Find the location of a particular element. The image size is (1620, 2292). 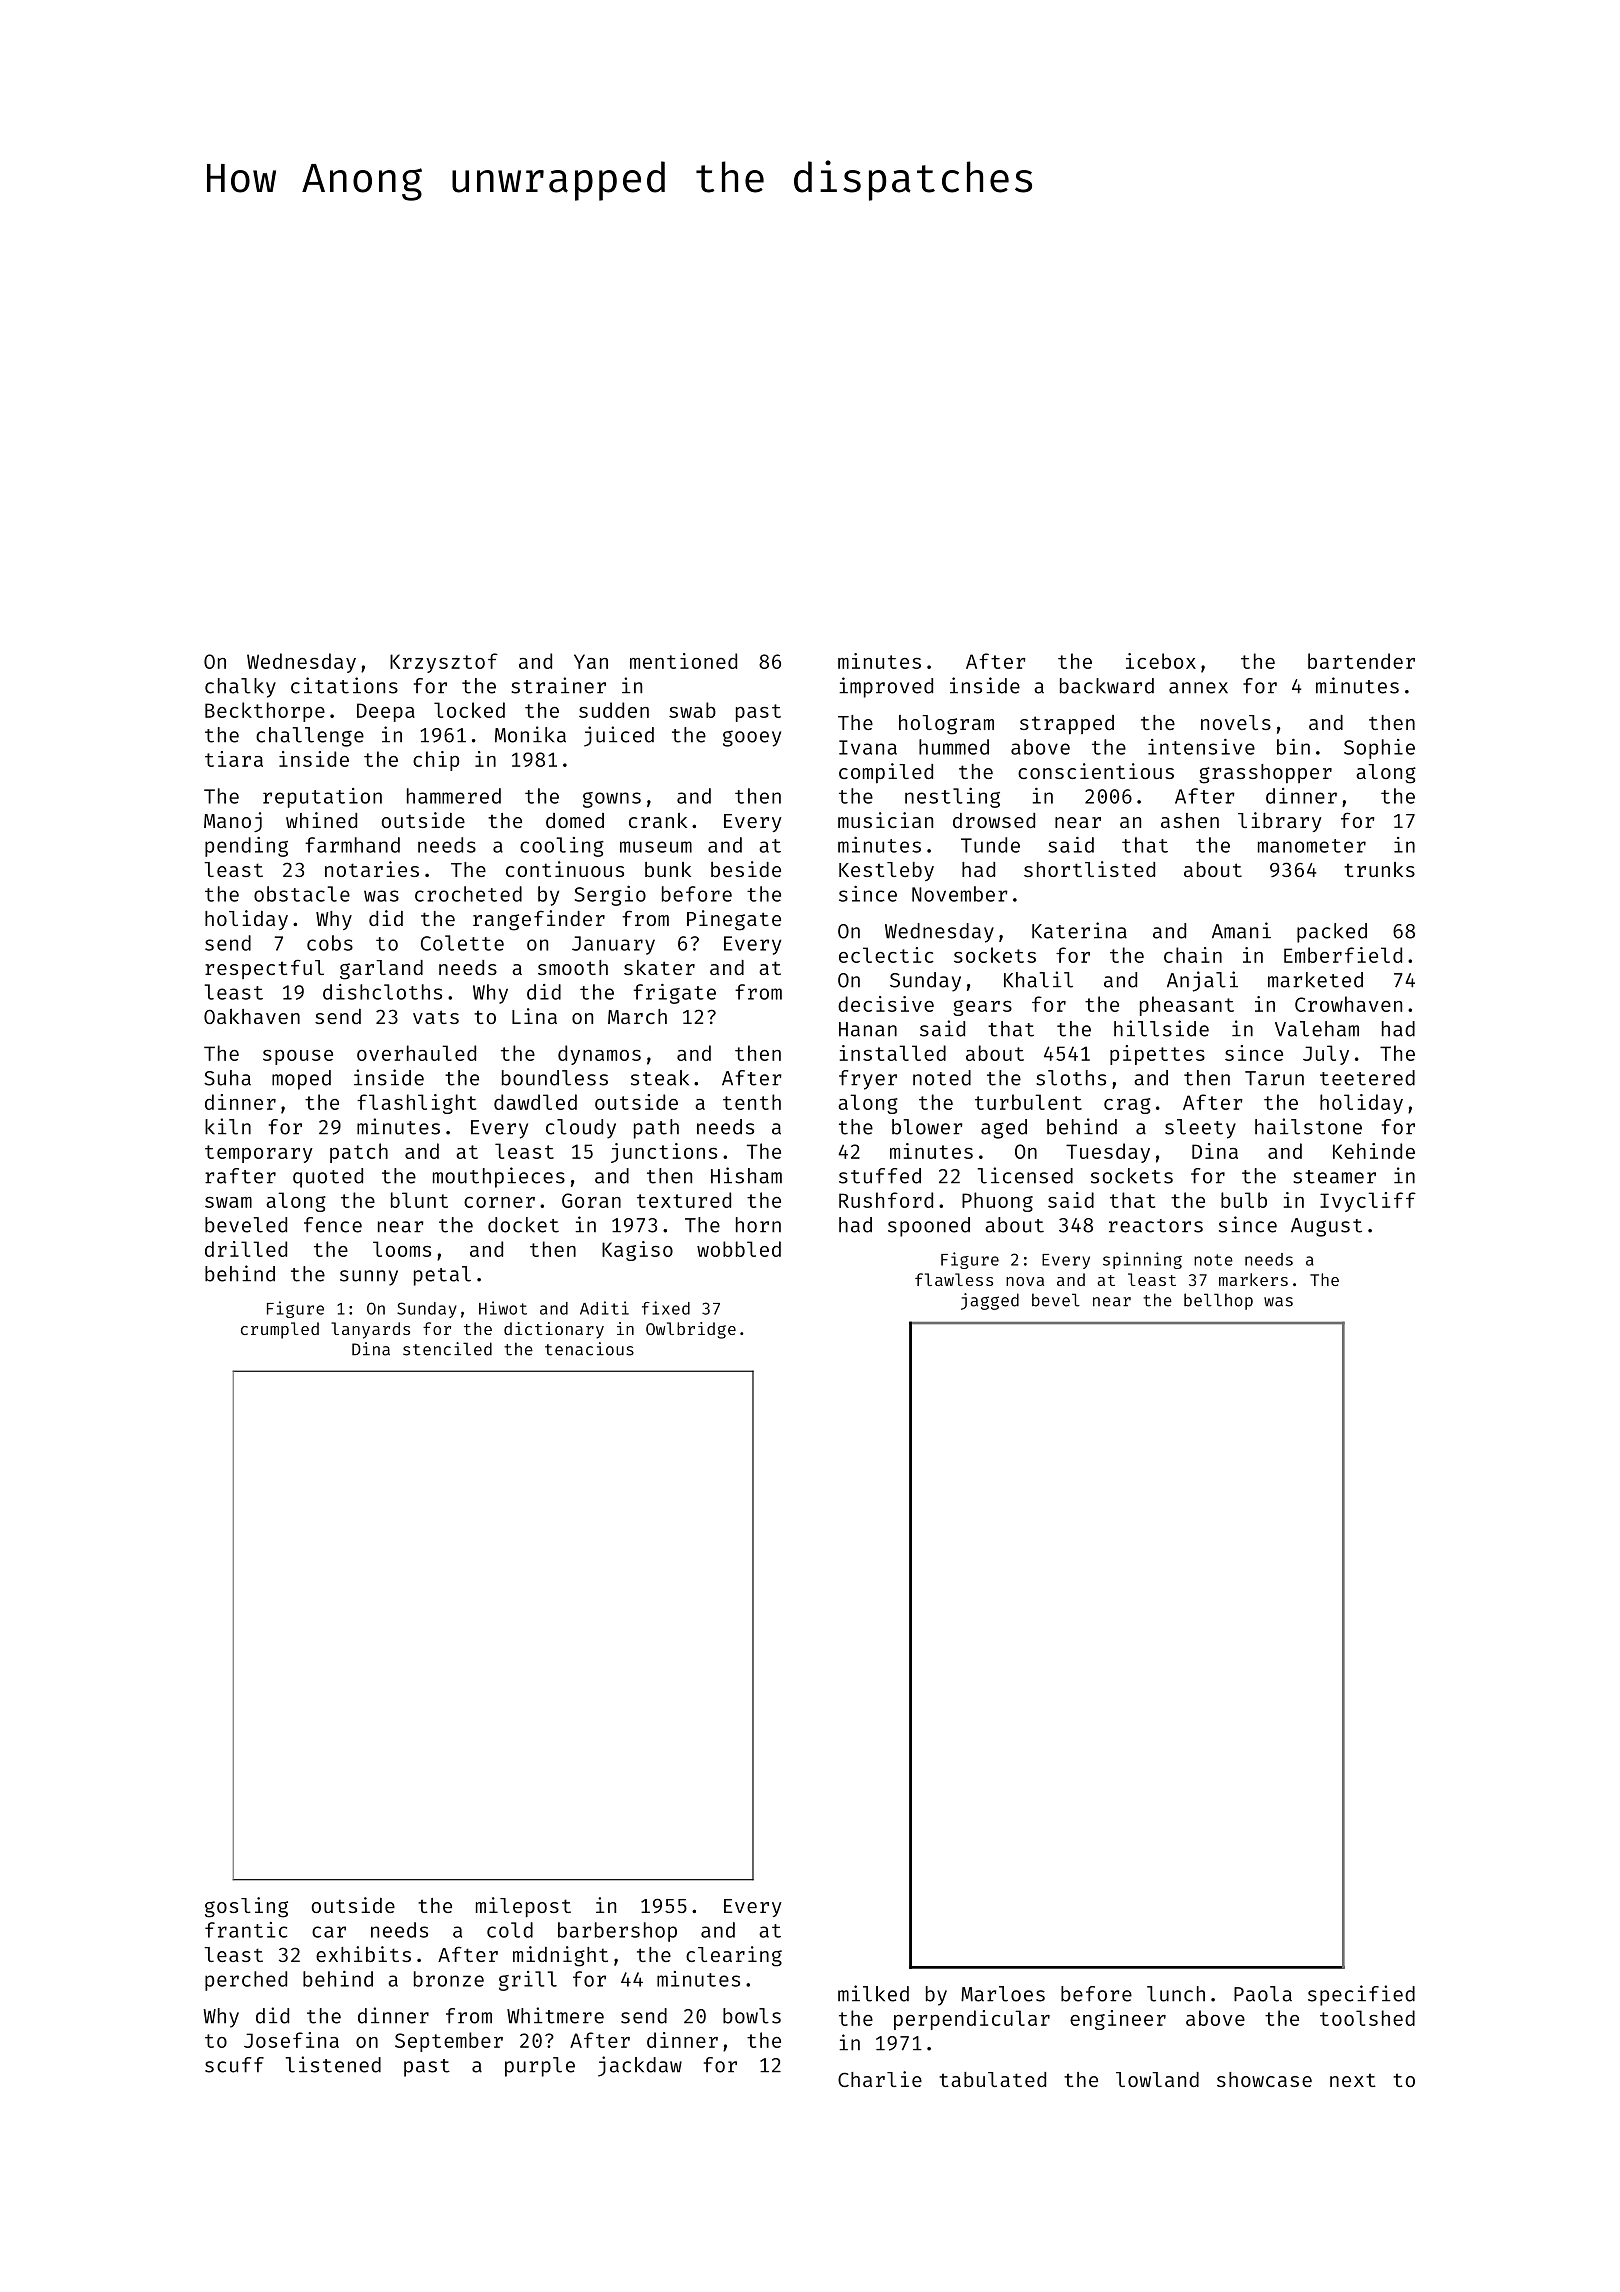

Colette is located at coordinates (462, 943).
